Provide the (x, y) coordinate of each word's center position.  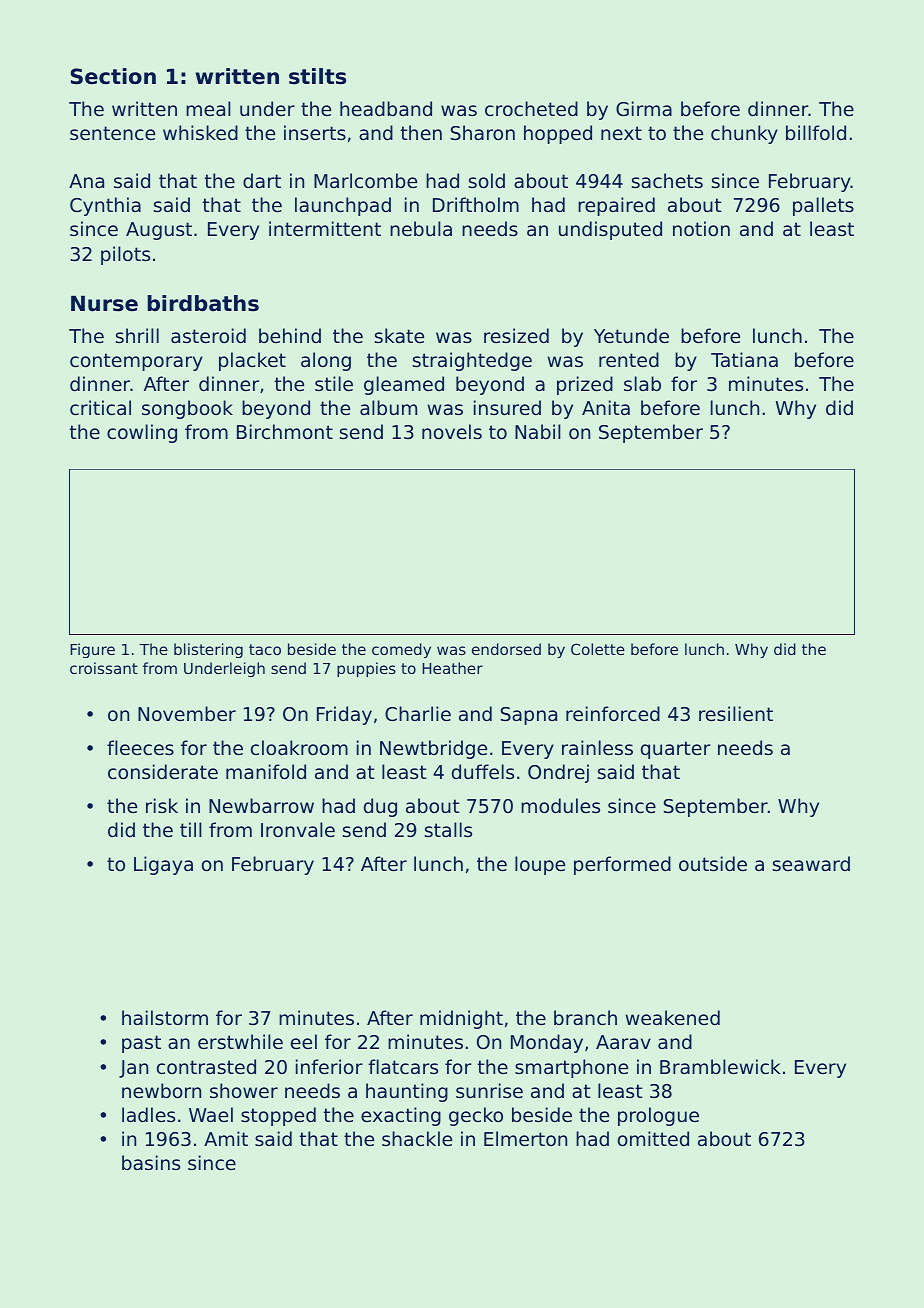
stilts (317, 76)
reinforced (613, 713)
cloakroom (299, 747)
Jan (133, 1069)
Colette (598, 649)
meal (208, 108)
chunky (744, 134)
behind (290, 335)
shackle (417, 1138)
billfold (816, 132)
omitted (653, 1138)
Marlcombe (365, 180)
